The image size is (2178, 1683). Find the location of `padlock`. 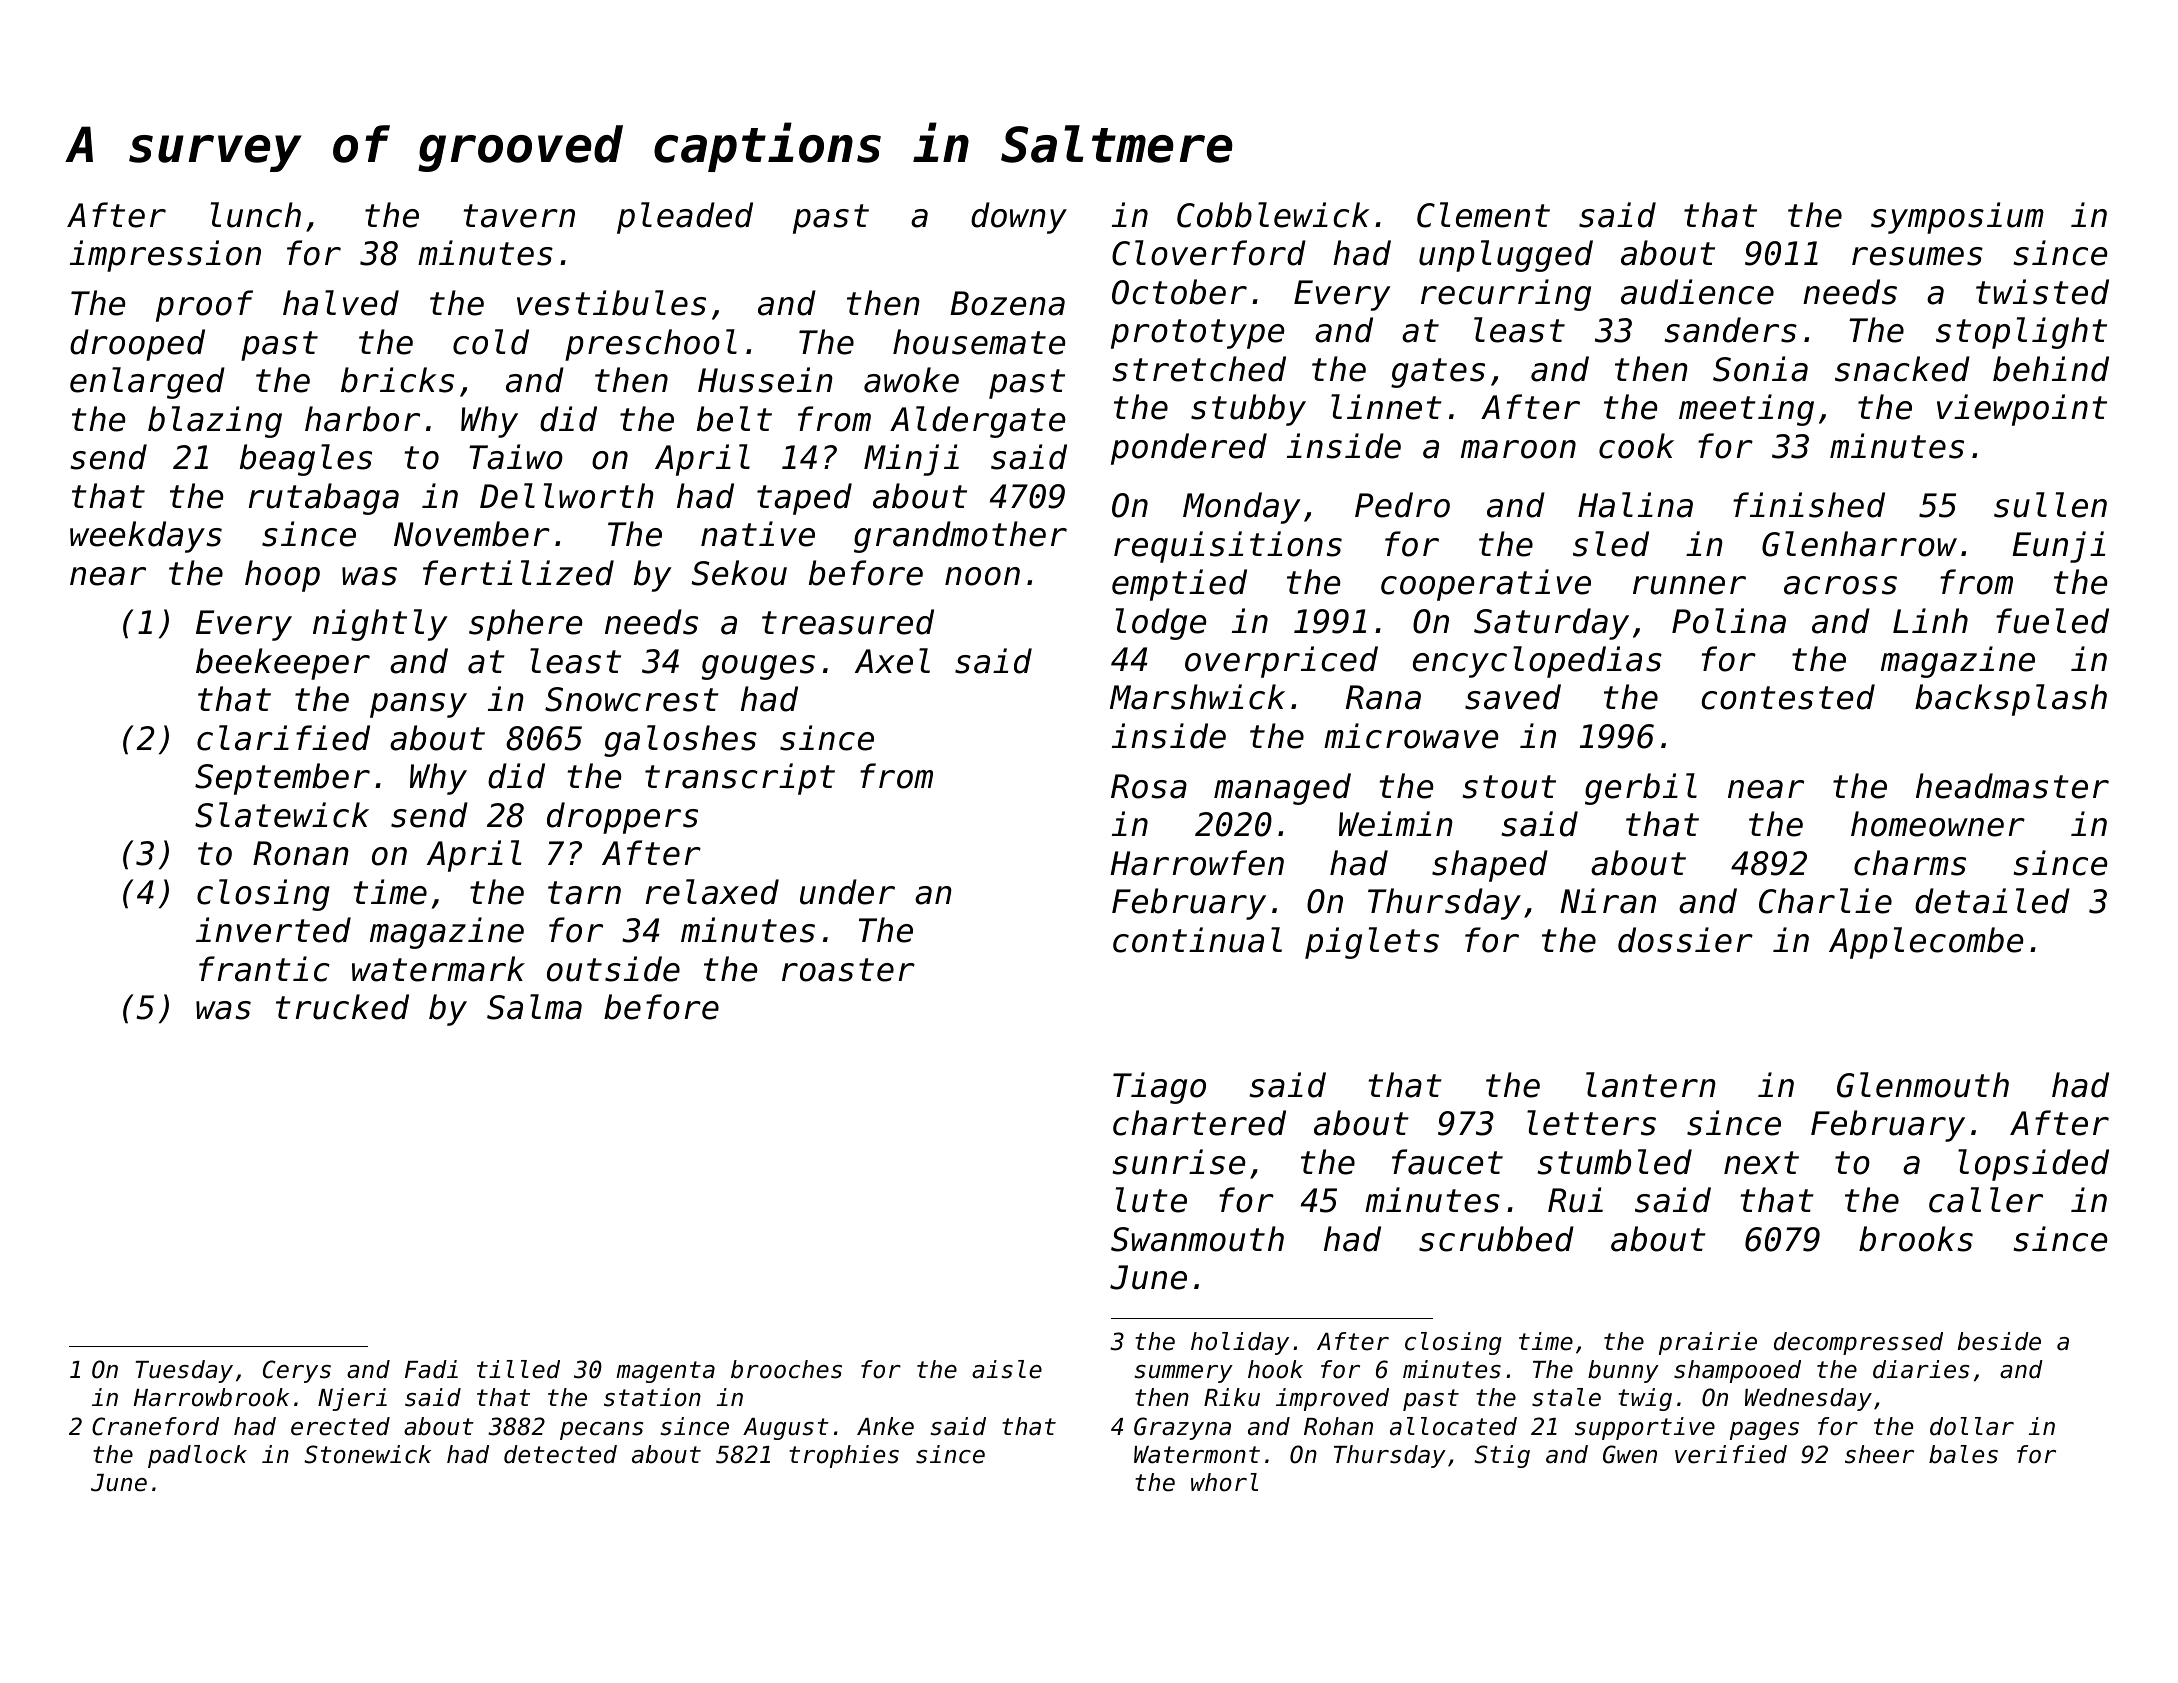

padlock is located at coordinates (197, 1456).
